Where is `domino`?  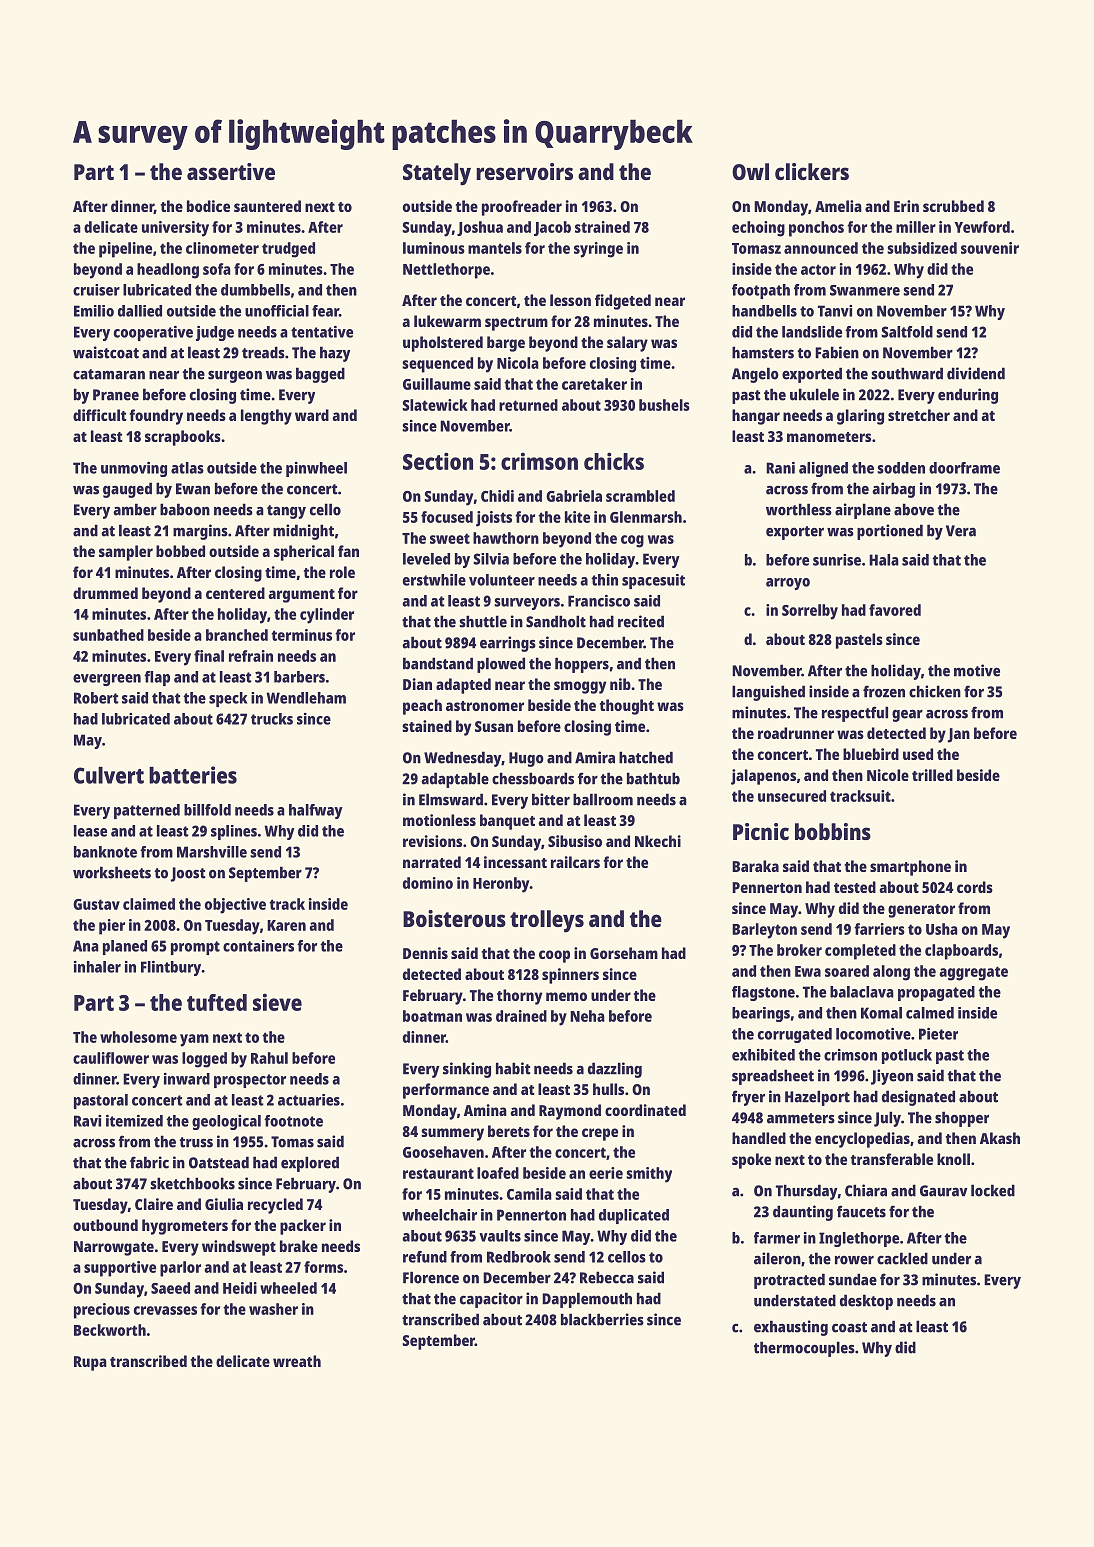
domino is located at coordinates (428, 883).
